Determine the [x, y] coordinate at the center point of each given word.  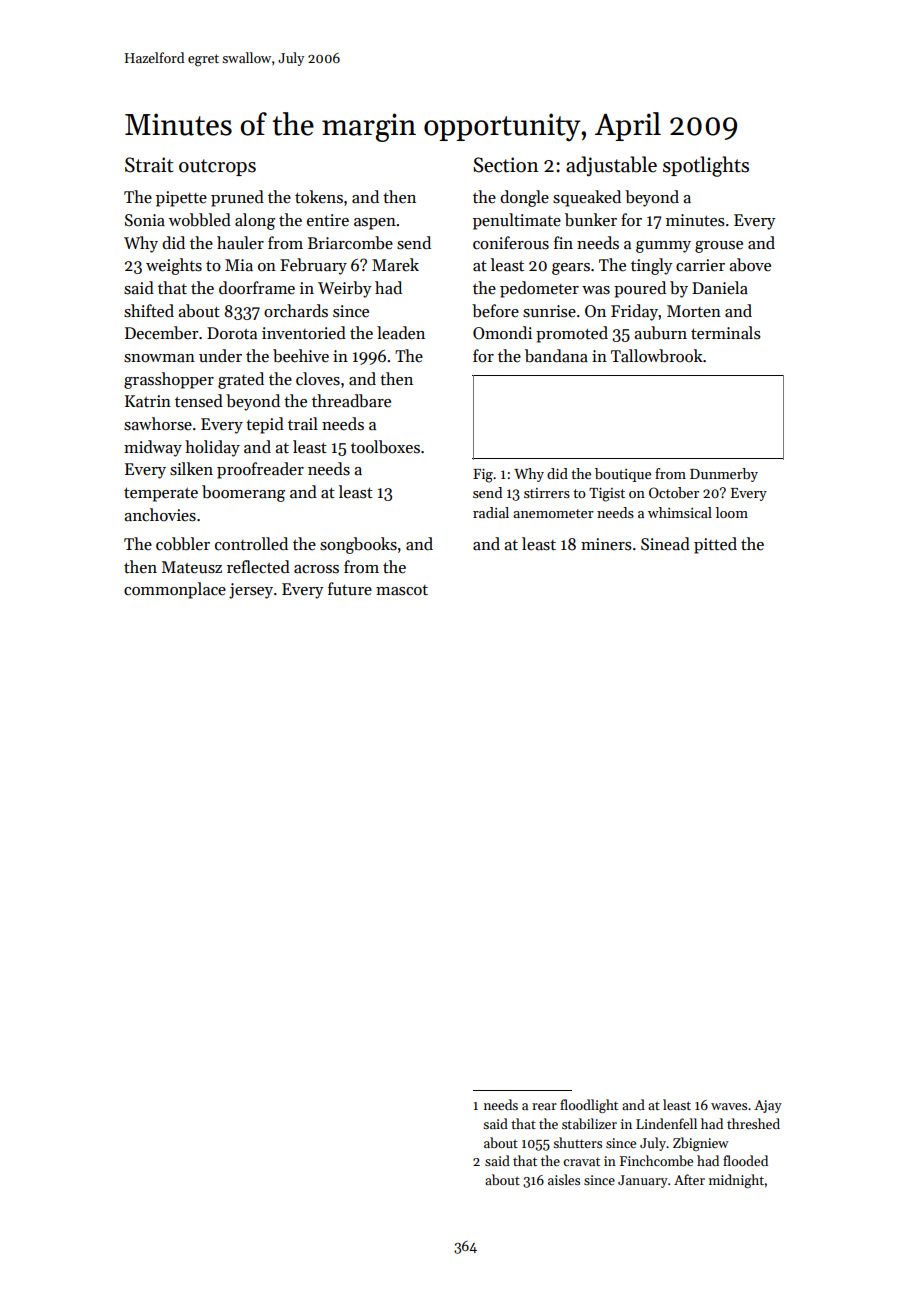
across [316, 569]
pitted [715, 545]
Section [506, 165]
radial [491, 512]
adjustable [611, 166]
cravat [581, 1161]
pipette [181, 199]
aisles [564, 1179]
